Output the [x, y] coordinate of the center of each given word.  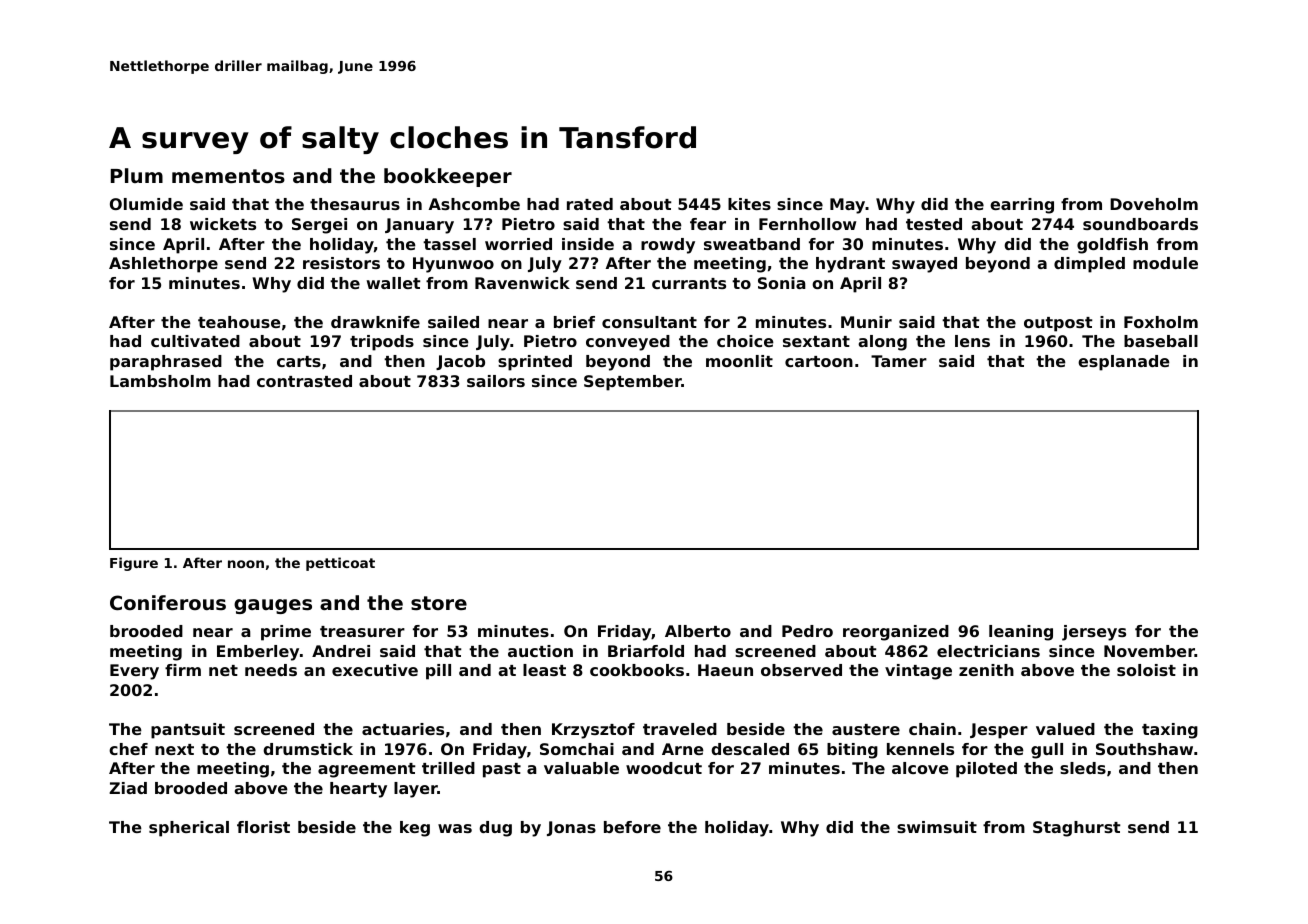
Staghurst [1077, 829]
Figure [134, 564]
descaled [750, 749]
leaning [1021, 633]
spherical [189, 829]
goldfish [1112, 246]
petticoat [340, 564]
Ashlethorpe [163, 265]
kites [749, 204]
